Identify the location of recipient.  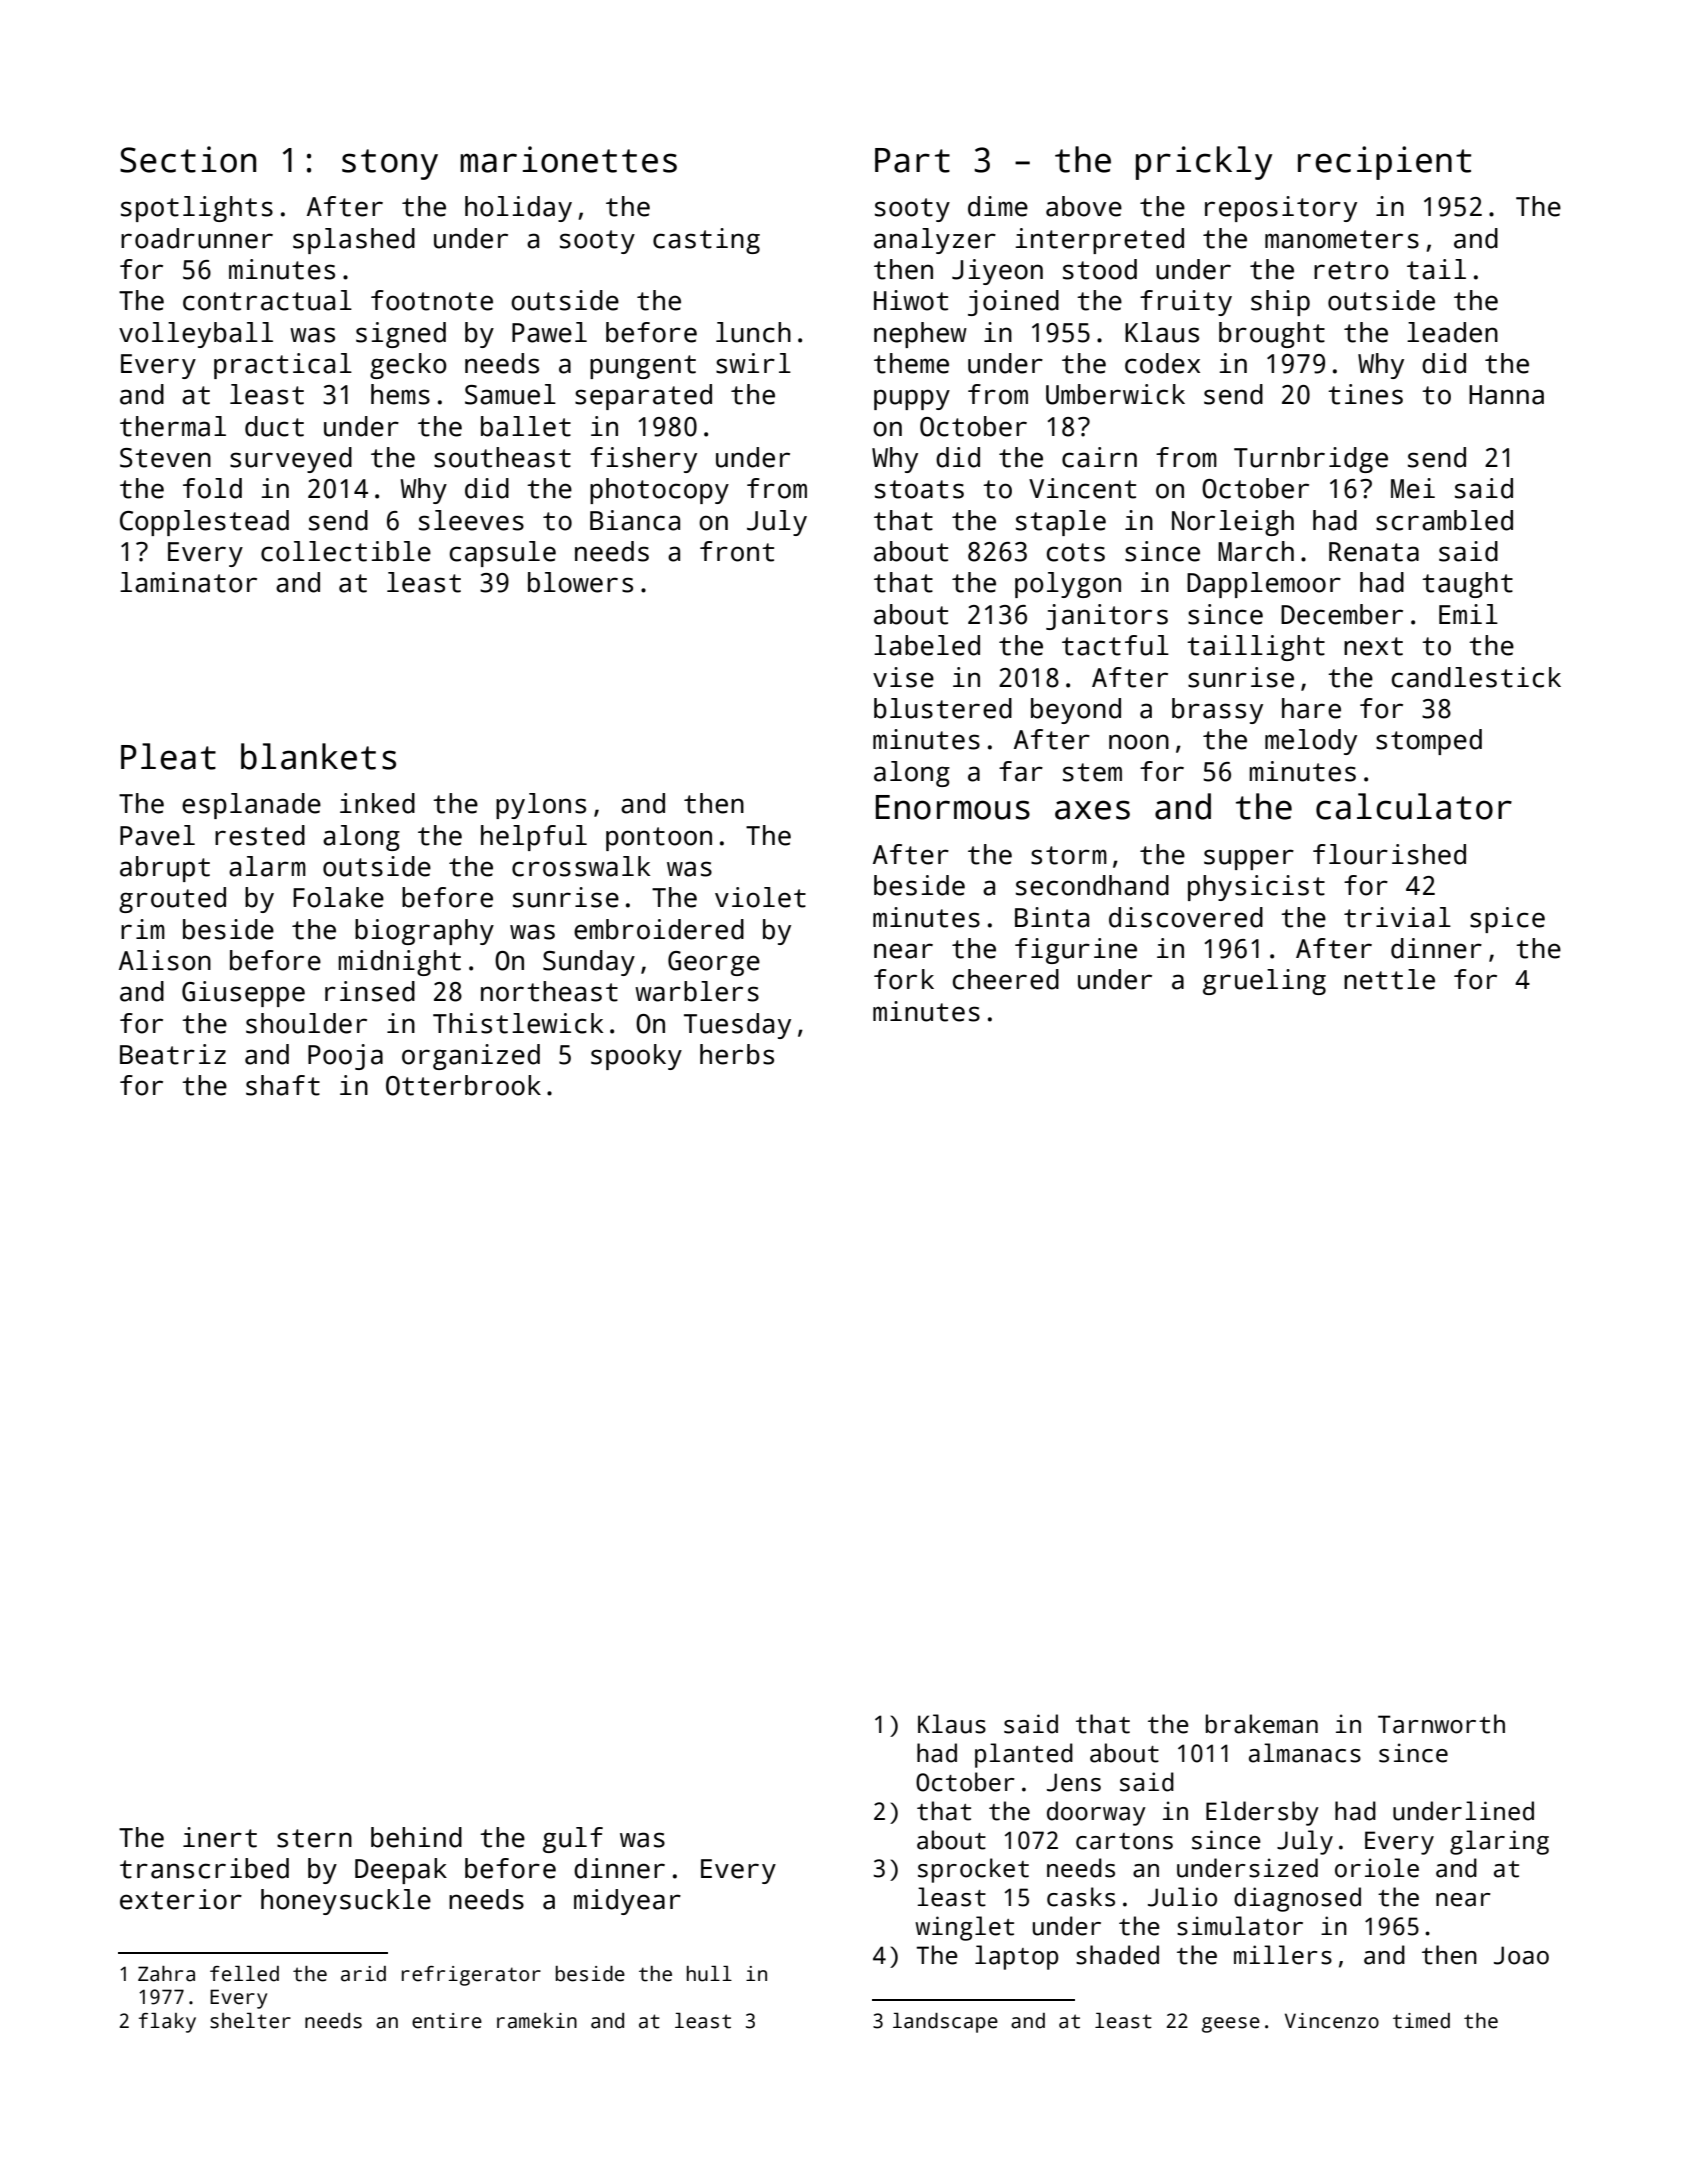
(1384, 163).
